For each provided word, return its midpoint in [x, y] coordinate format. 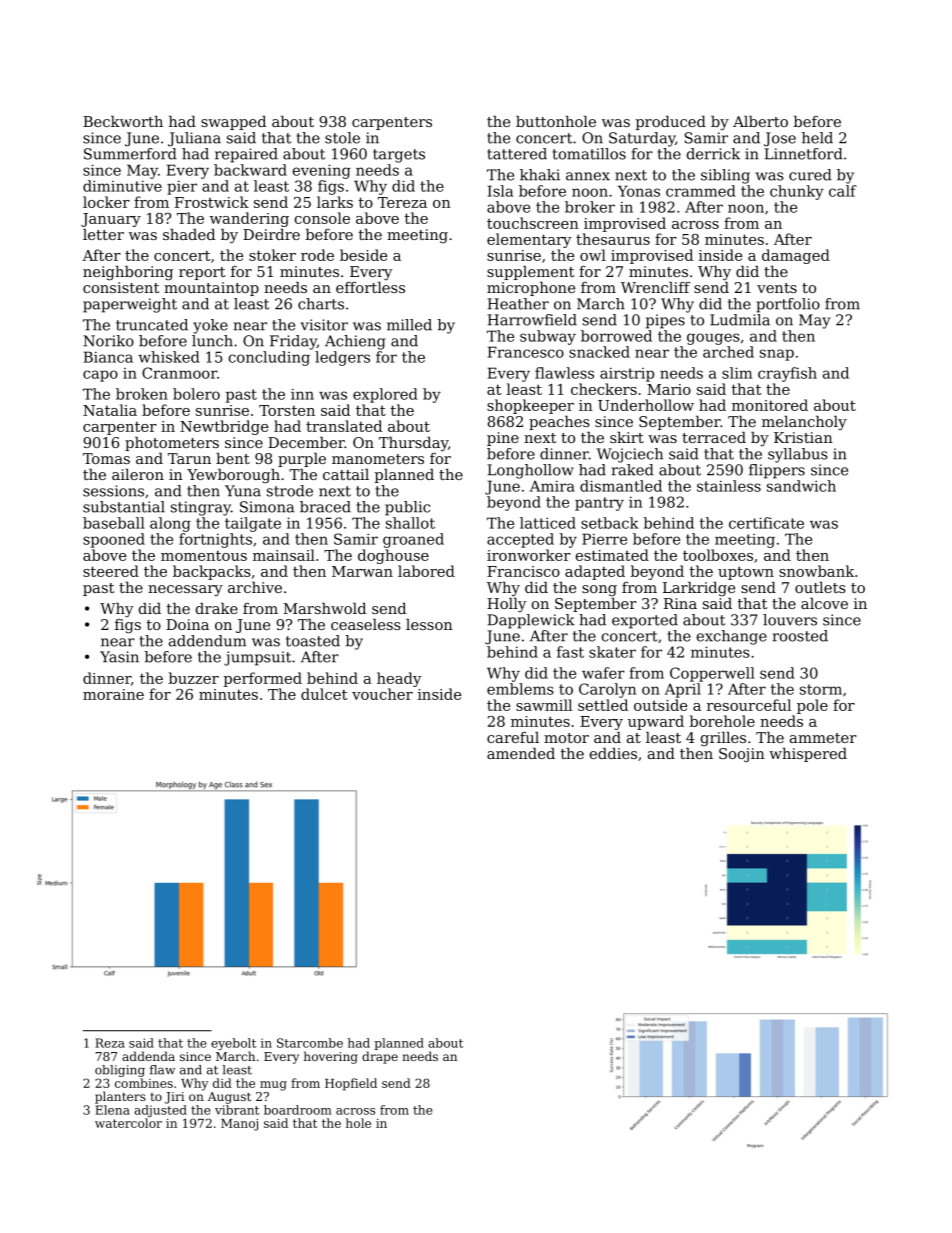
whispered [808, 755]
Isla [500, 191]
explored [385, 395]
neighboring [128, 273]
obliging [120, 1071]
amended [521, 753]
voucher [382, 694]
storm [821, 689]
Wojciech [630, 455]
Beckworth [123, 121]
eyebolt [233, 1044]
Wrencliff [655, 287]
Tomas [106, 458]
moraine [113, 694]
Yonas [639, 191]
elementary [529, 240]
